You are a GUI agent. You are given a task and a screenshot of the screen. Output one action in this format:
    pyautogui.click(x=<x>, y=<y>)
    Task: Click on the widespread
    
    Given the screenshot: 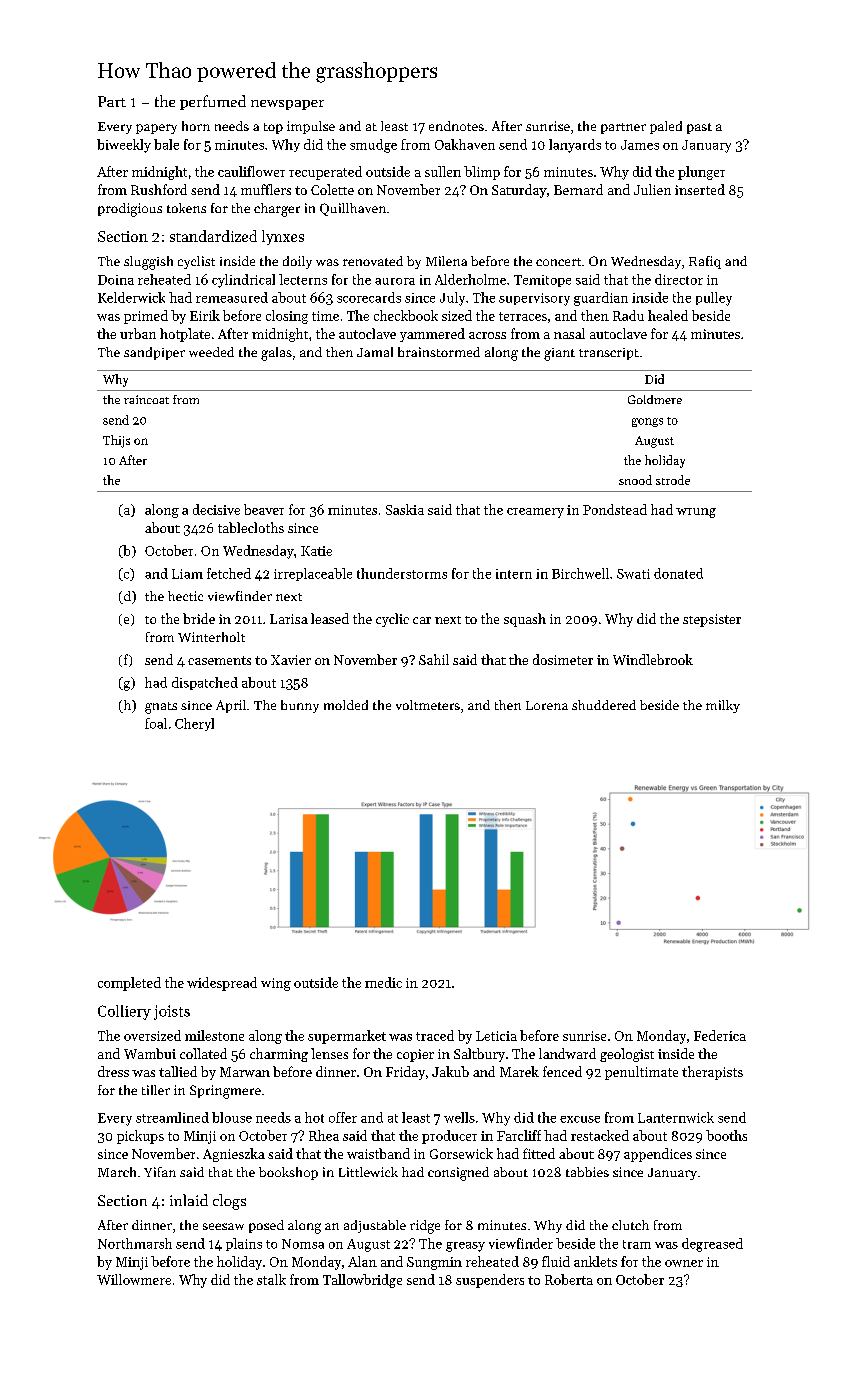 What is the action you would take?
    pyautogui.click(x=222, y=984)
